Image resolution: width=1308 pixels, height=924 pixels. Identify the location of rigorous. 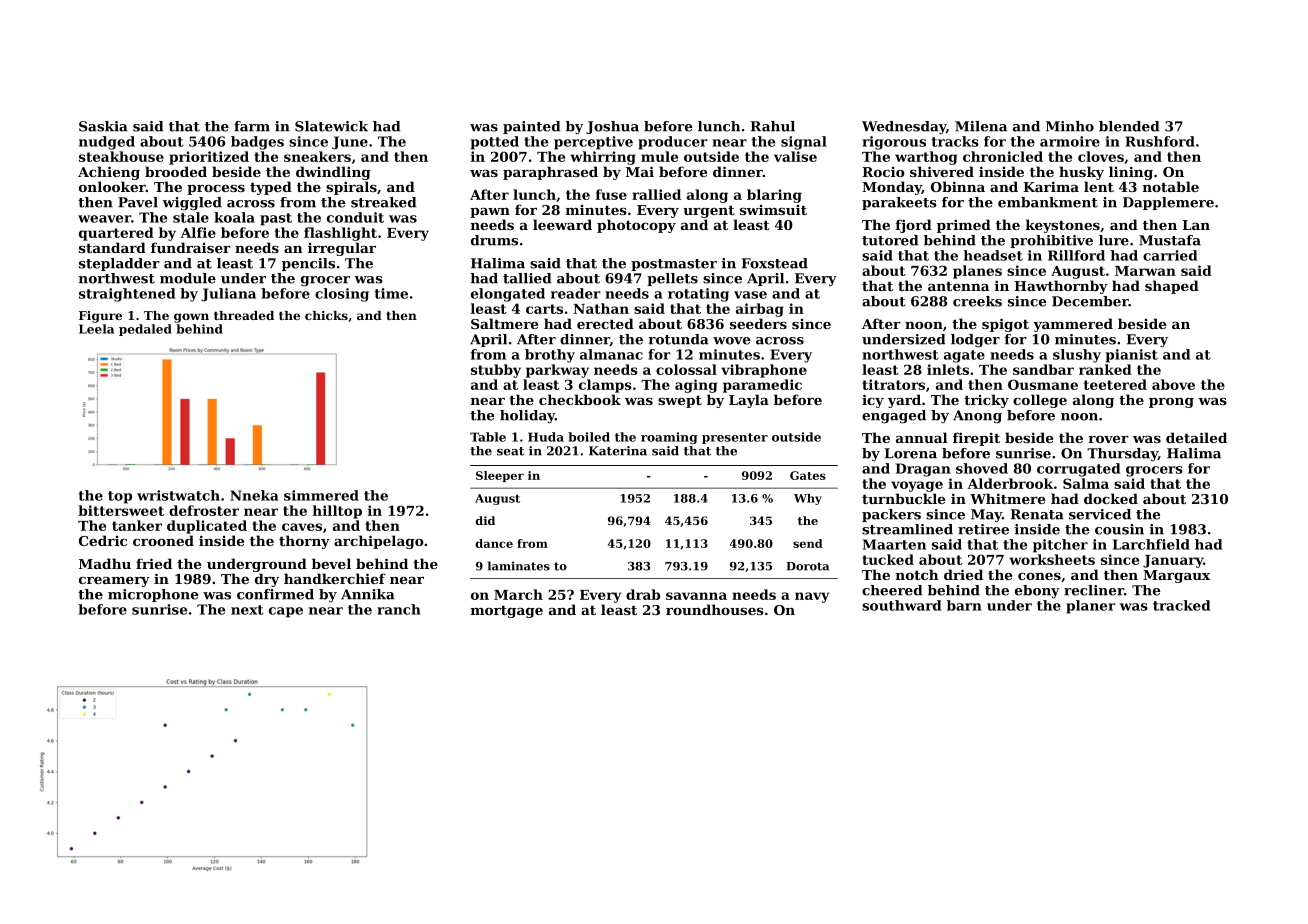
(894, 143).
